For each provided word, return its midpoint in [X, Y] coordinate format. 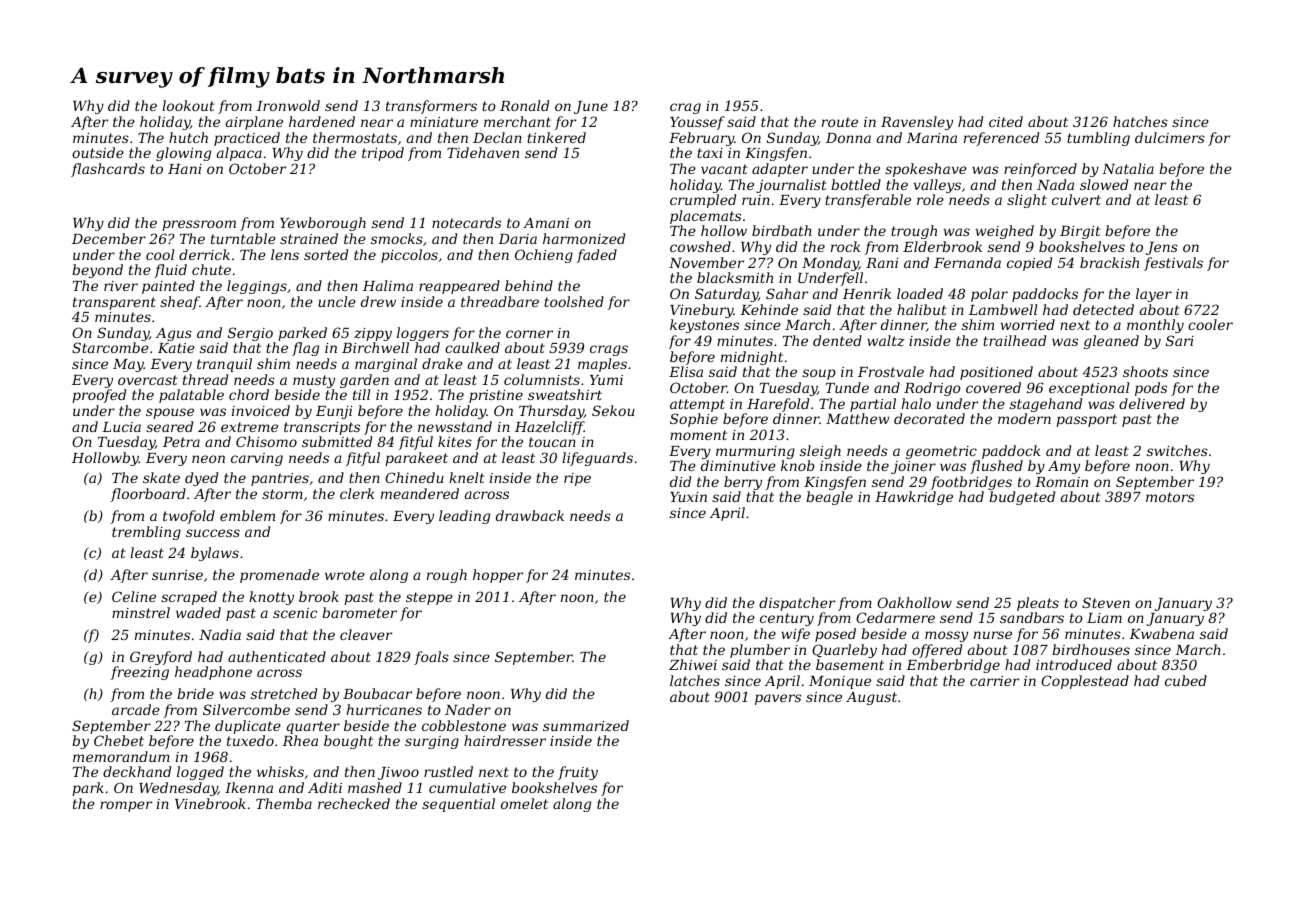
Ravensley [917, 123]
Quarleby [844, 651]
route [840, 122]
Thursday [551, 412]
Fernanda [967, 262]
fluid [170, 271]
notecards [466, 222]
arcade [136, 709]
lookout [188, 105]
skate [161, 477]
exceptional [1089, 389]
